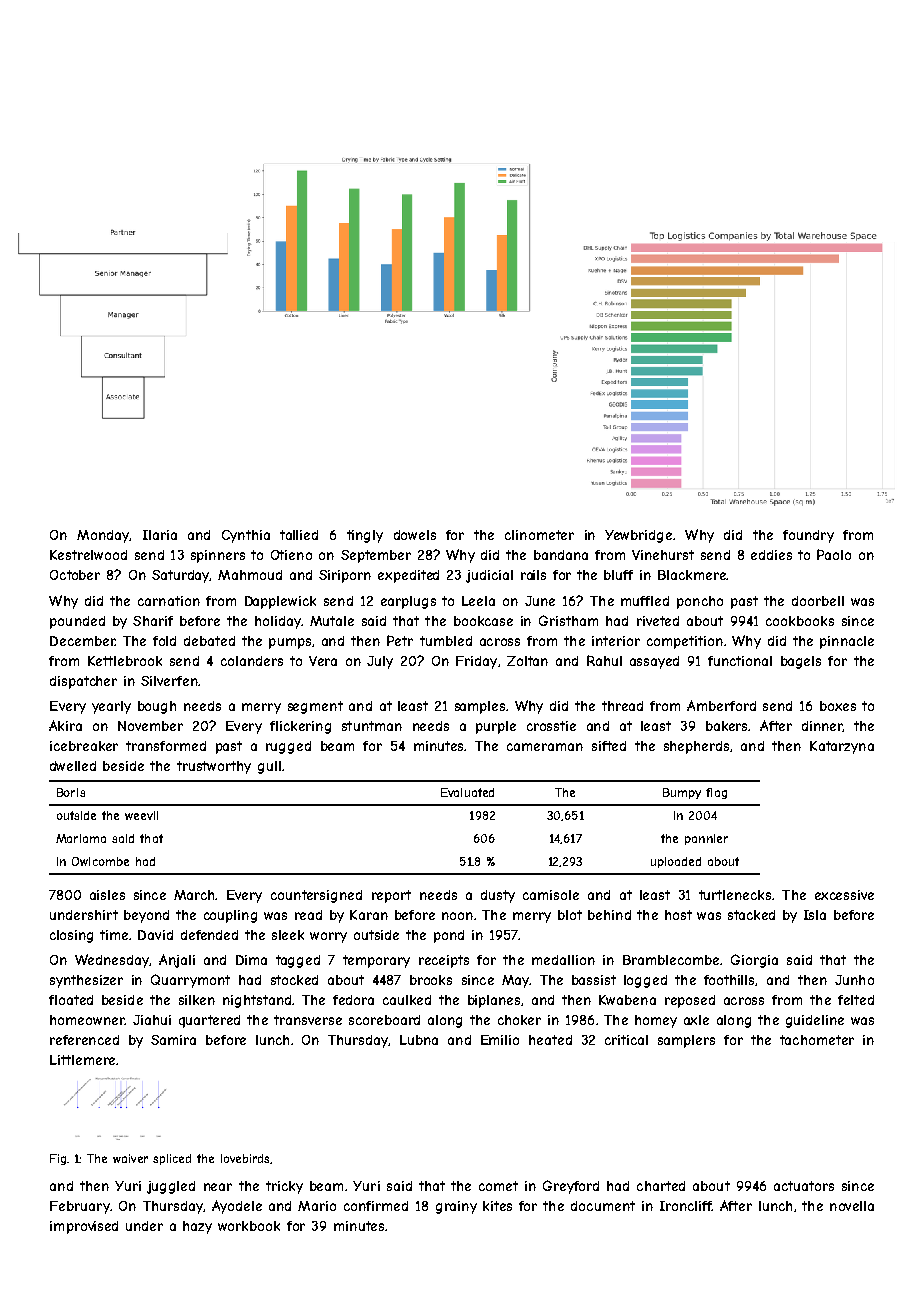 This screenshot has height=1308, width=924. I want to click on Akira, so click(65, 725).
